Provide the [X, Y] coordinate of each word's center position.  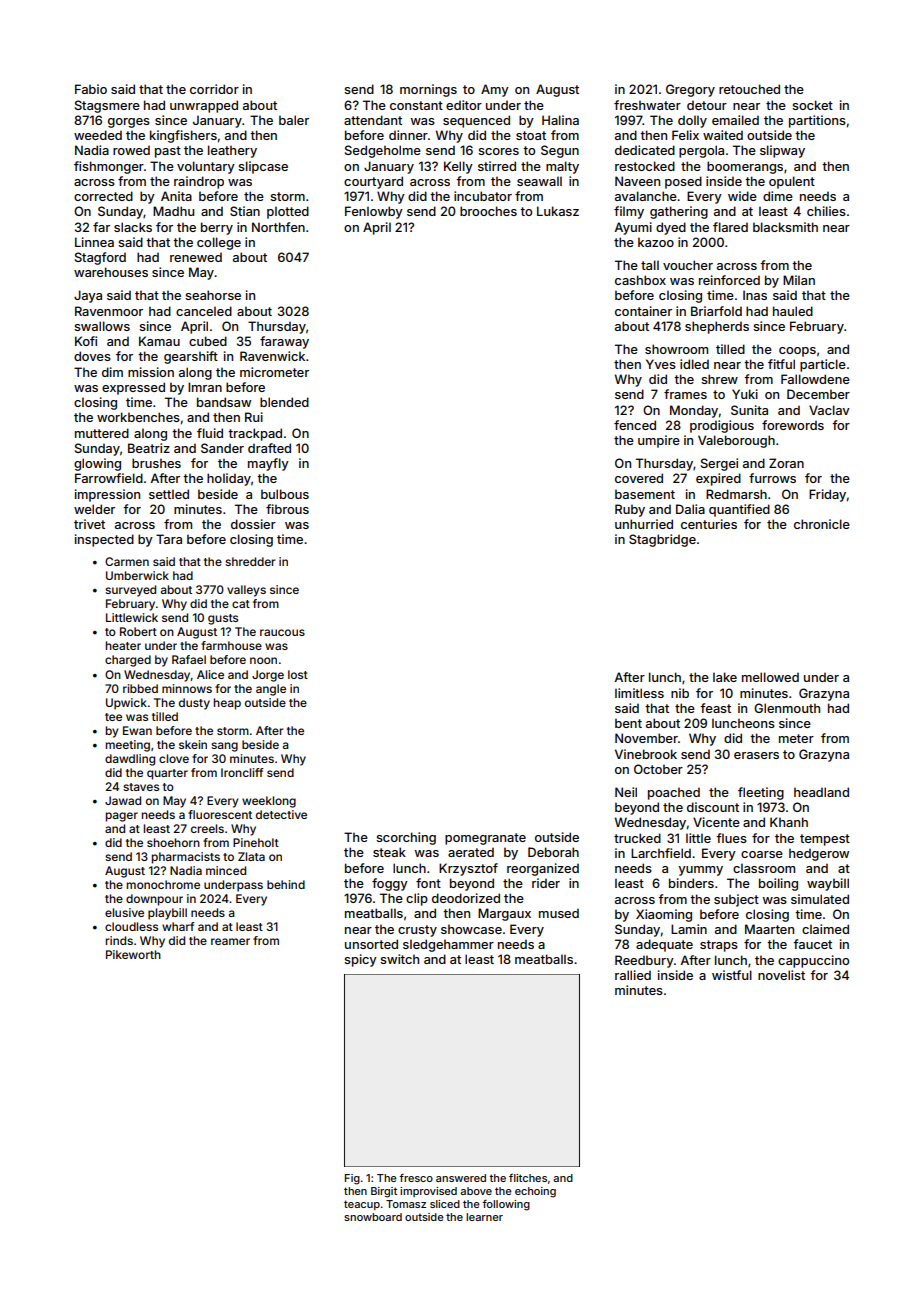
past [168, 152]
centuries [709, 524]
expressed [133, 388]
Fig [352, 1179]
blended [284, 402]
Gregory [690, 90]
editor [464, 105]
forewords [793, 425]
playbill [167, 914]
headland [821, 792]
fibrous [287, 509]
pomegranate [485, 839]
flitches [528, 1178]
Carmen [127, 561]
